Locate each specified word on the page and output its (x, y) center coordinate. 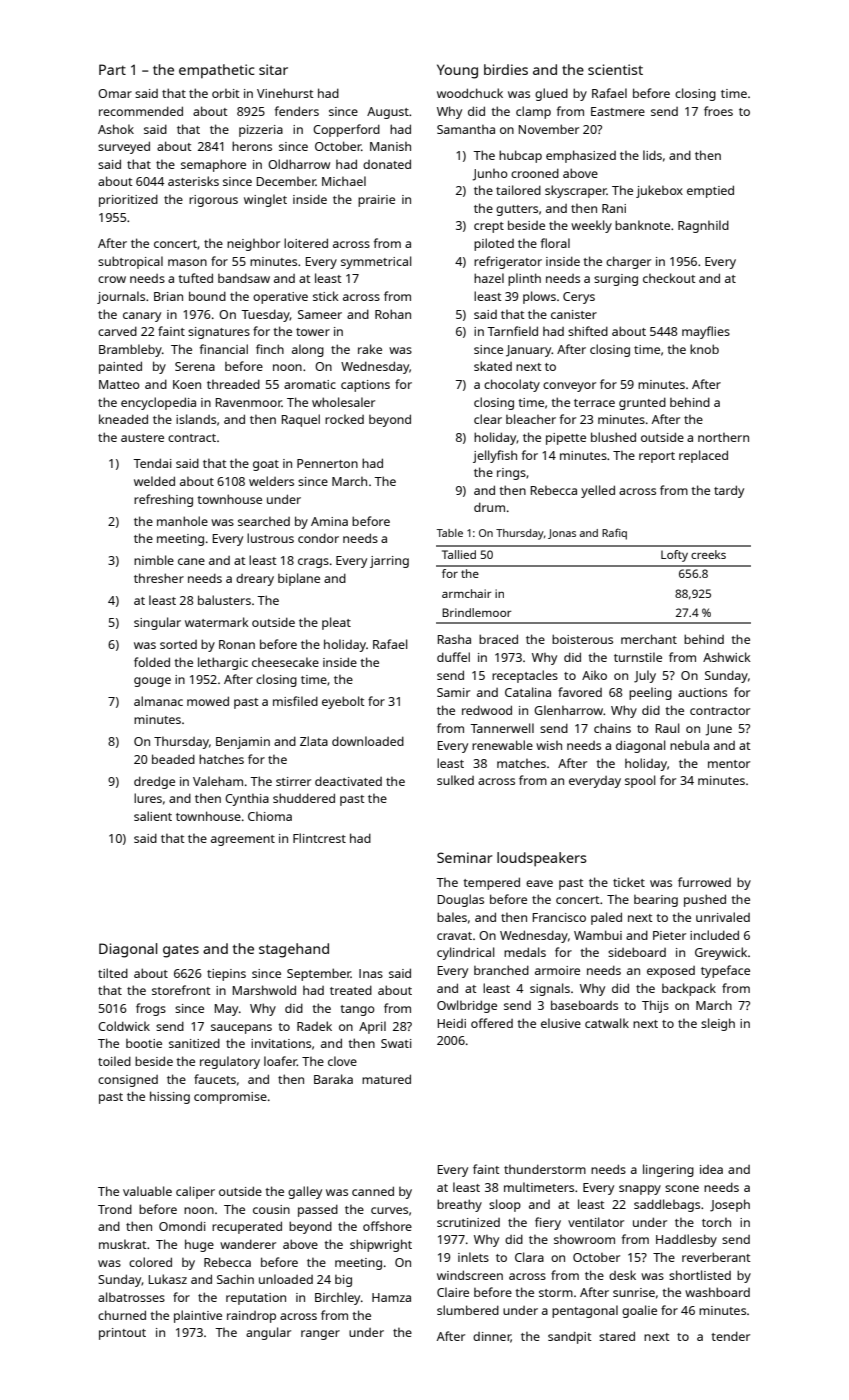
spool (640, 781)
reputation (256, 1299)
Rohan (393, 314)
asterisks (193, 181)
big (343, 1281)
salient (153, 816)
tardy (729, 491)
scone (682, 1188)
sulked (455, 780)
